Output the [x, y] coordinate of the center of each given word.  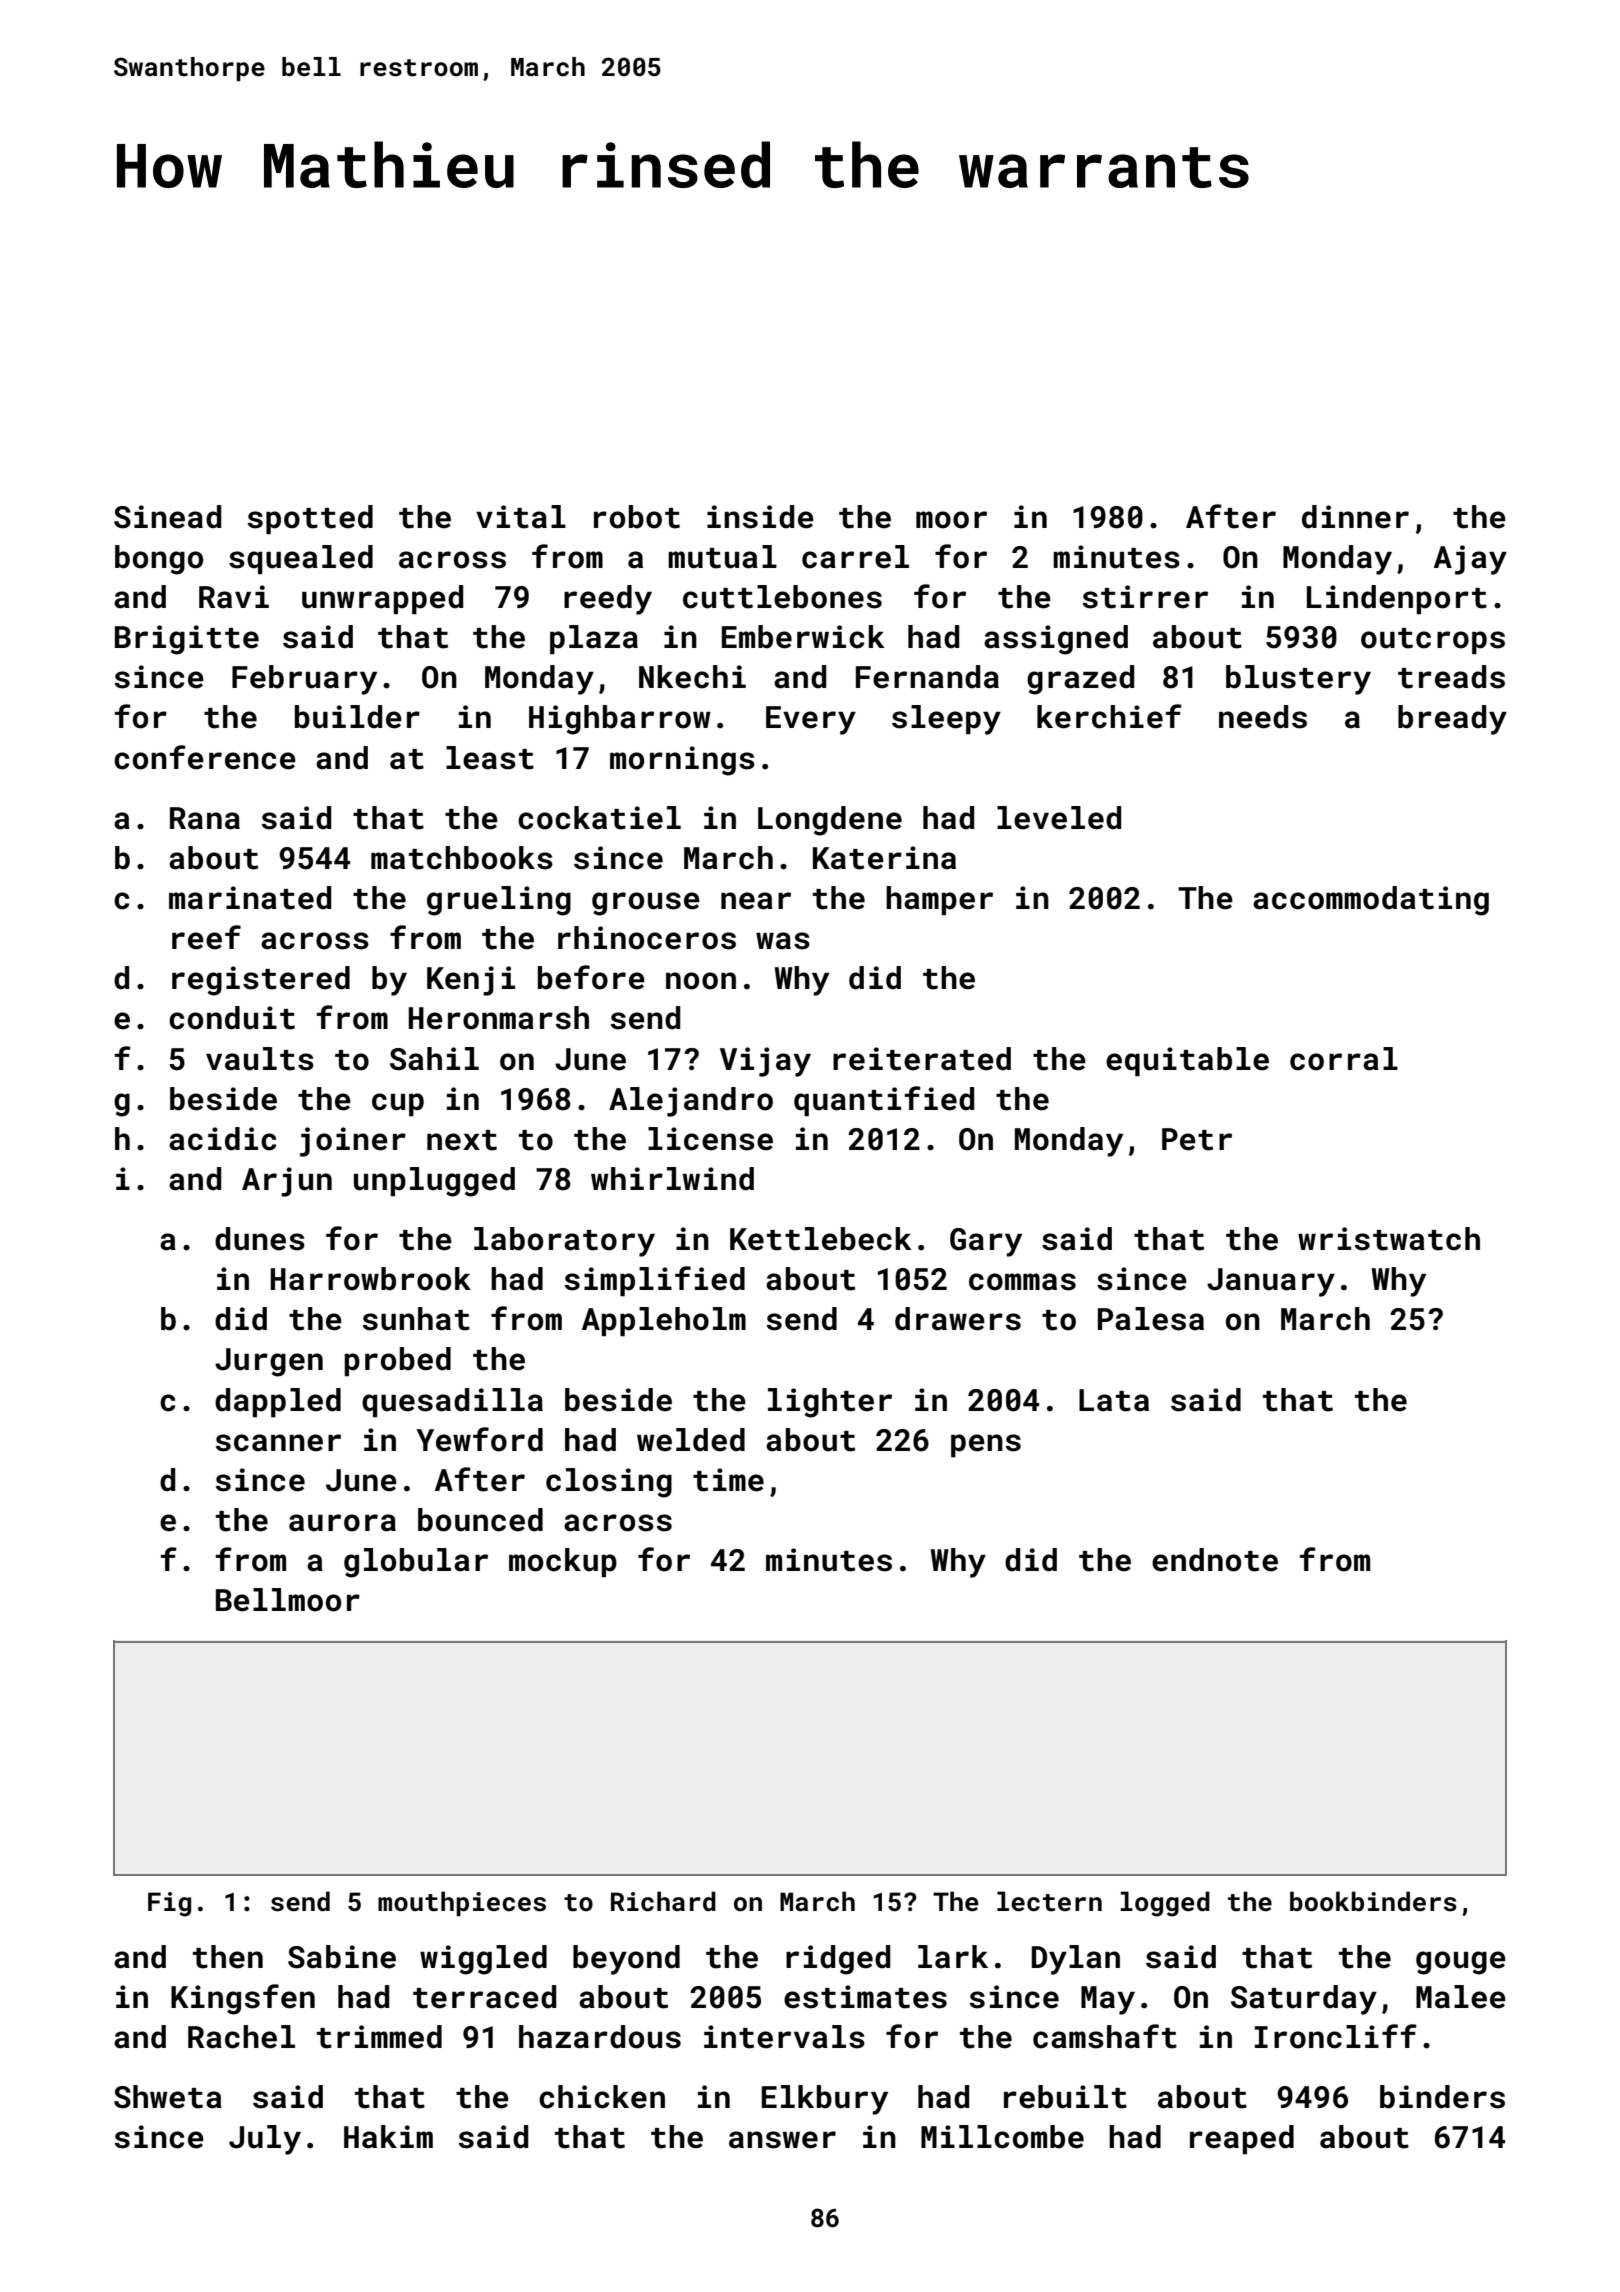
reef [206, 937]
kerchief [1109, 716]
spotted [310, 519]
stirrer [1145, 597]
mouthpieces [462, 1903]
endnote [1215, 1560]
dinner [1355, 517]
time [728, 1480]
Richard [663, 1901]
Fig [169, 1904]
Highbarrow [620, 720]
